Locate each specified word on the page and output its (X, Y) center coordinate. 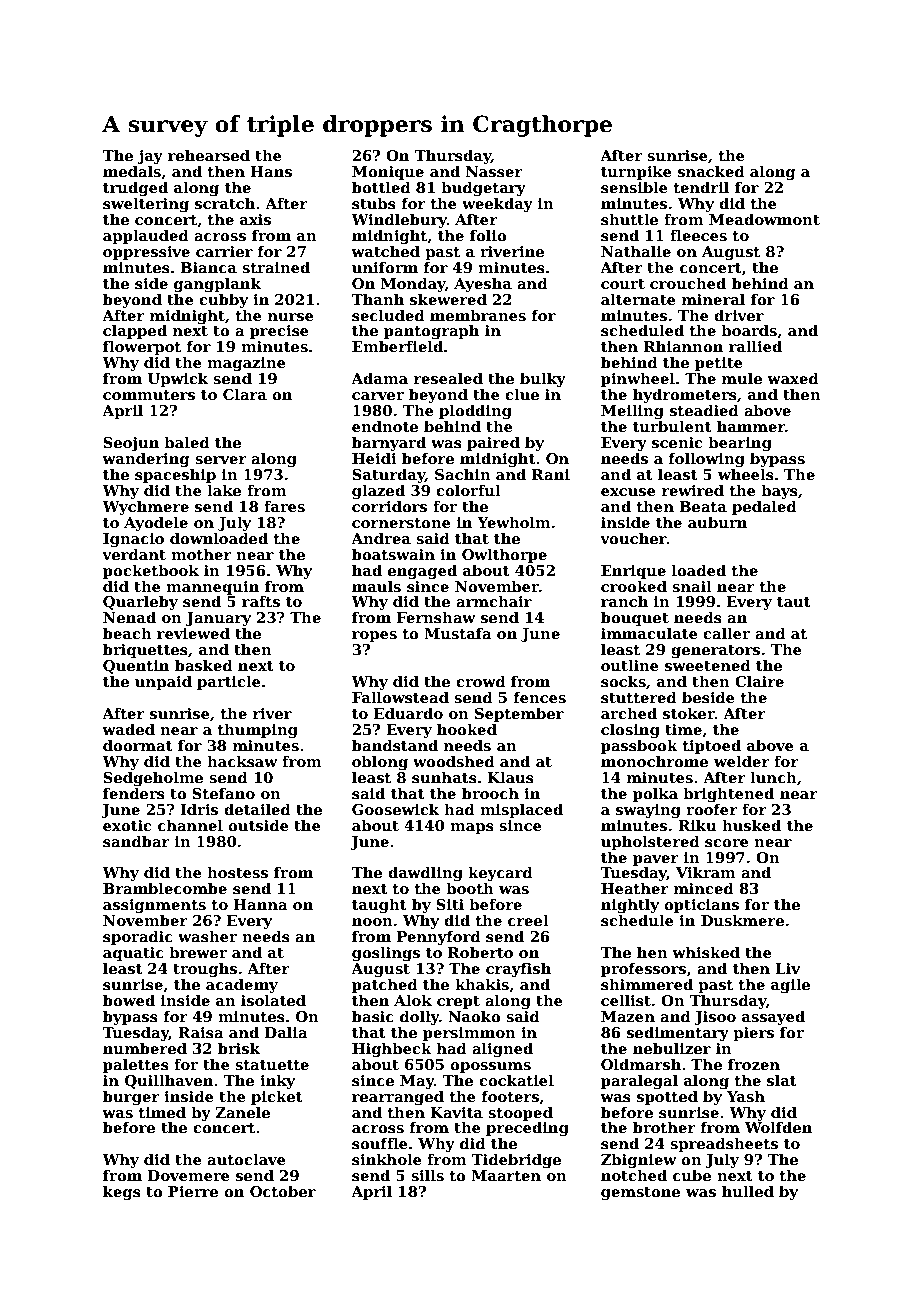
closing (630, 730)
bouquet (635, 618)
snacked (711, 171)
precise (279, 332)
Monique (388, 173)
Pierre (193, 1191)
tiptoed (712, 746)
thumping (258, 730)
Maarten (506, 1175)
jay (150, 157)
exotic (127, 825)
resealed (448, 378)
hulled (748, 1191)
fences (540, 697)
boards (749, 330)
